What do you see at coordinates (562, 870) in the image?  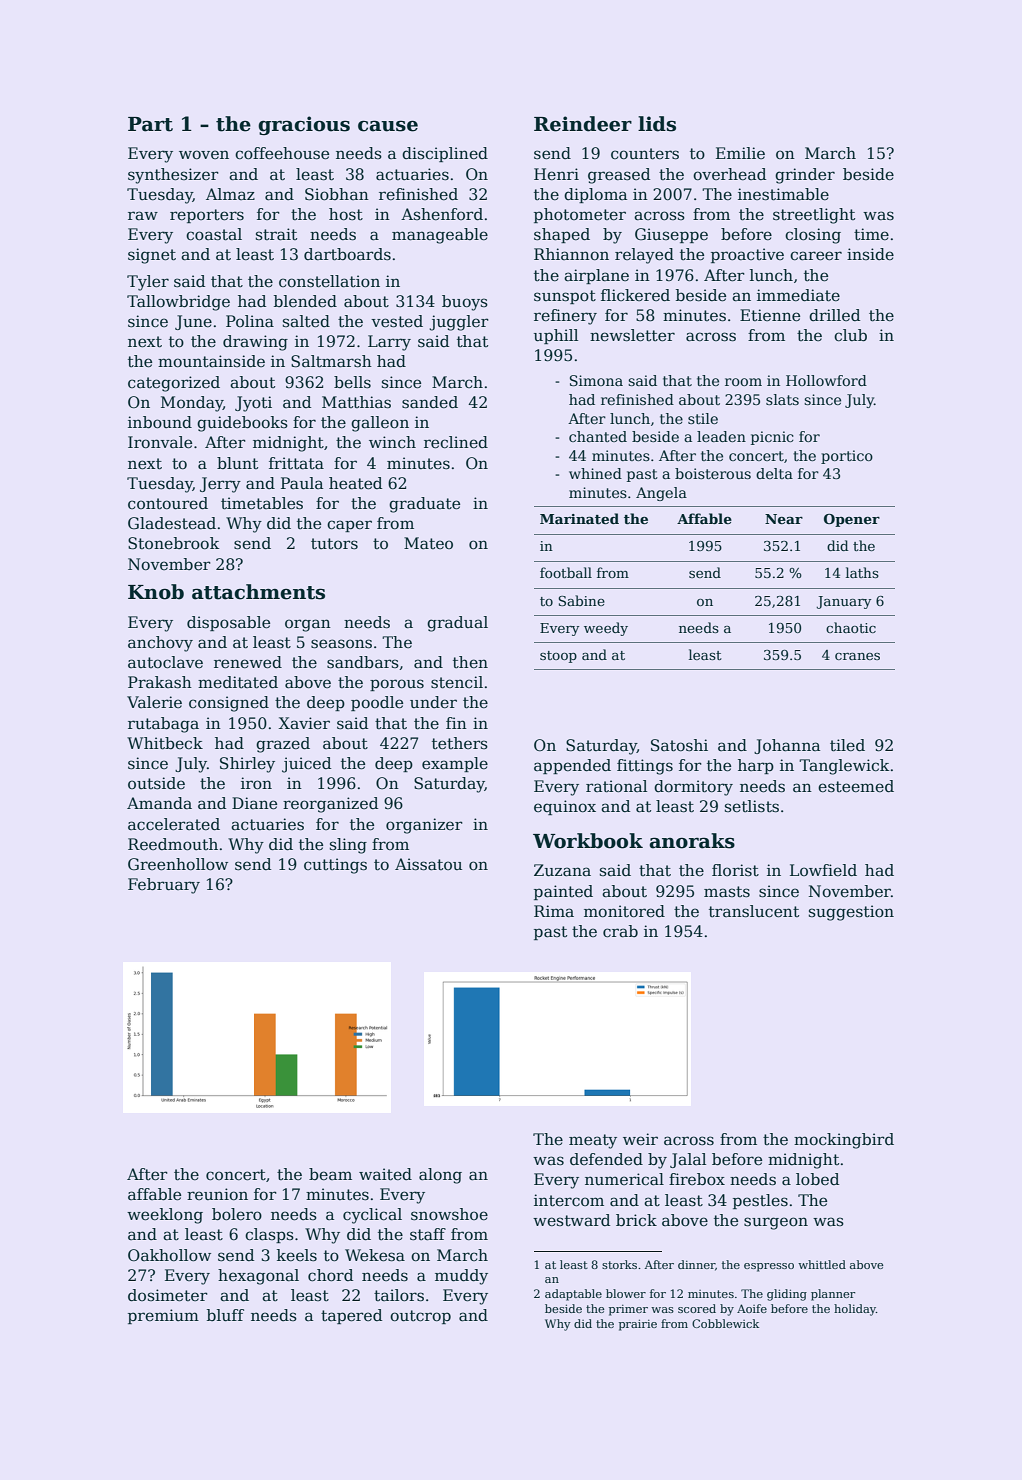 I see `Zuzana` at bounding box center [562, 870].
